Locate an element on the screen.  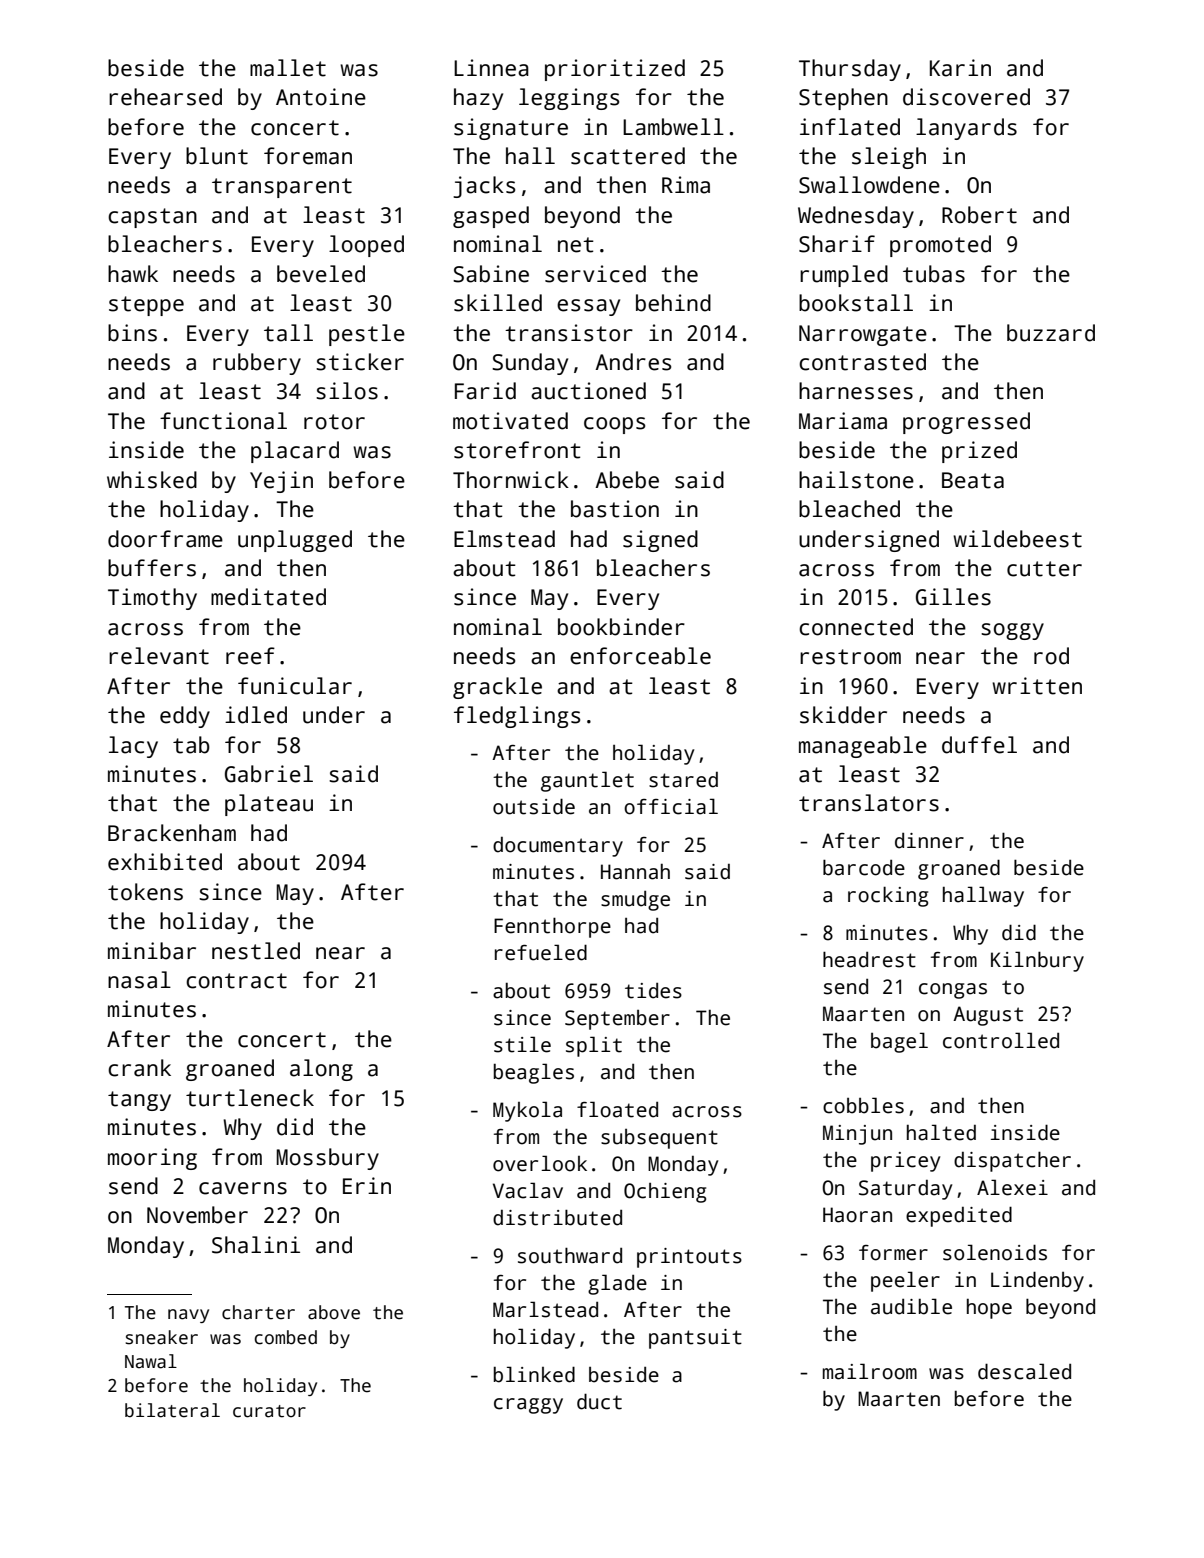
enforceable is located at coordinates (640, 656).
